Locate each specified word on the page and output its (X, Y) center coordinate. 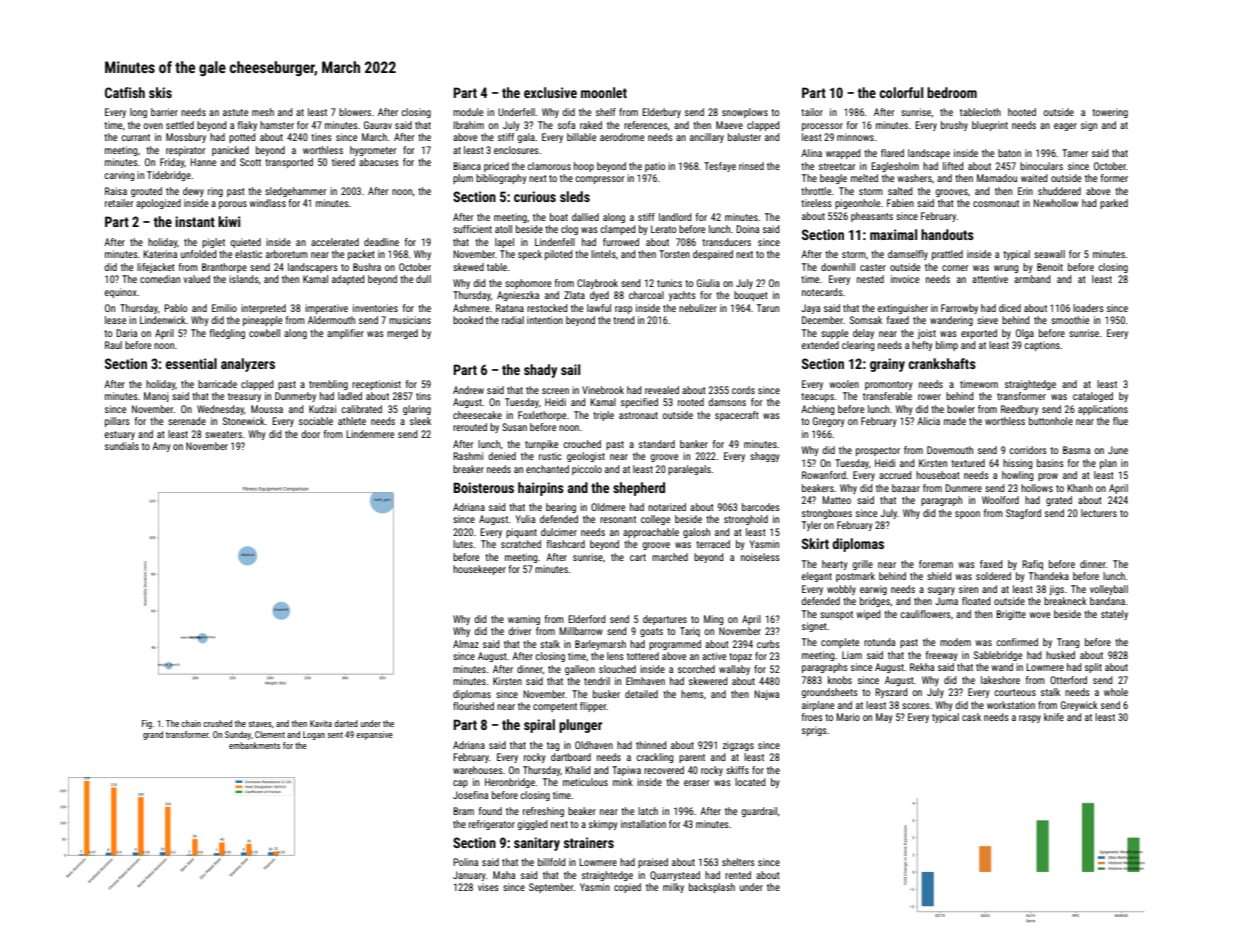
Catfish (125, 92)
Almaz (466, 644)
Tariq (690, 632)
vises (488, 887)
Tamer (1075, 153)
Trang (1068, 643)
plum (463, 179)
